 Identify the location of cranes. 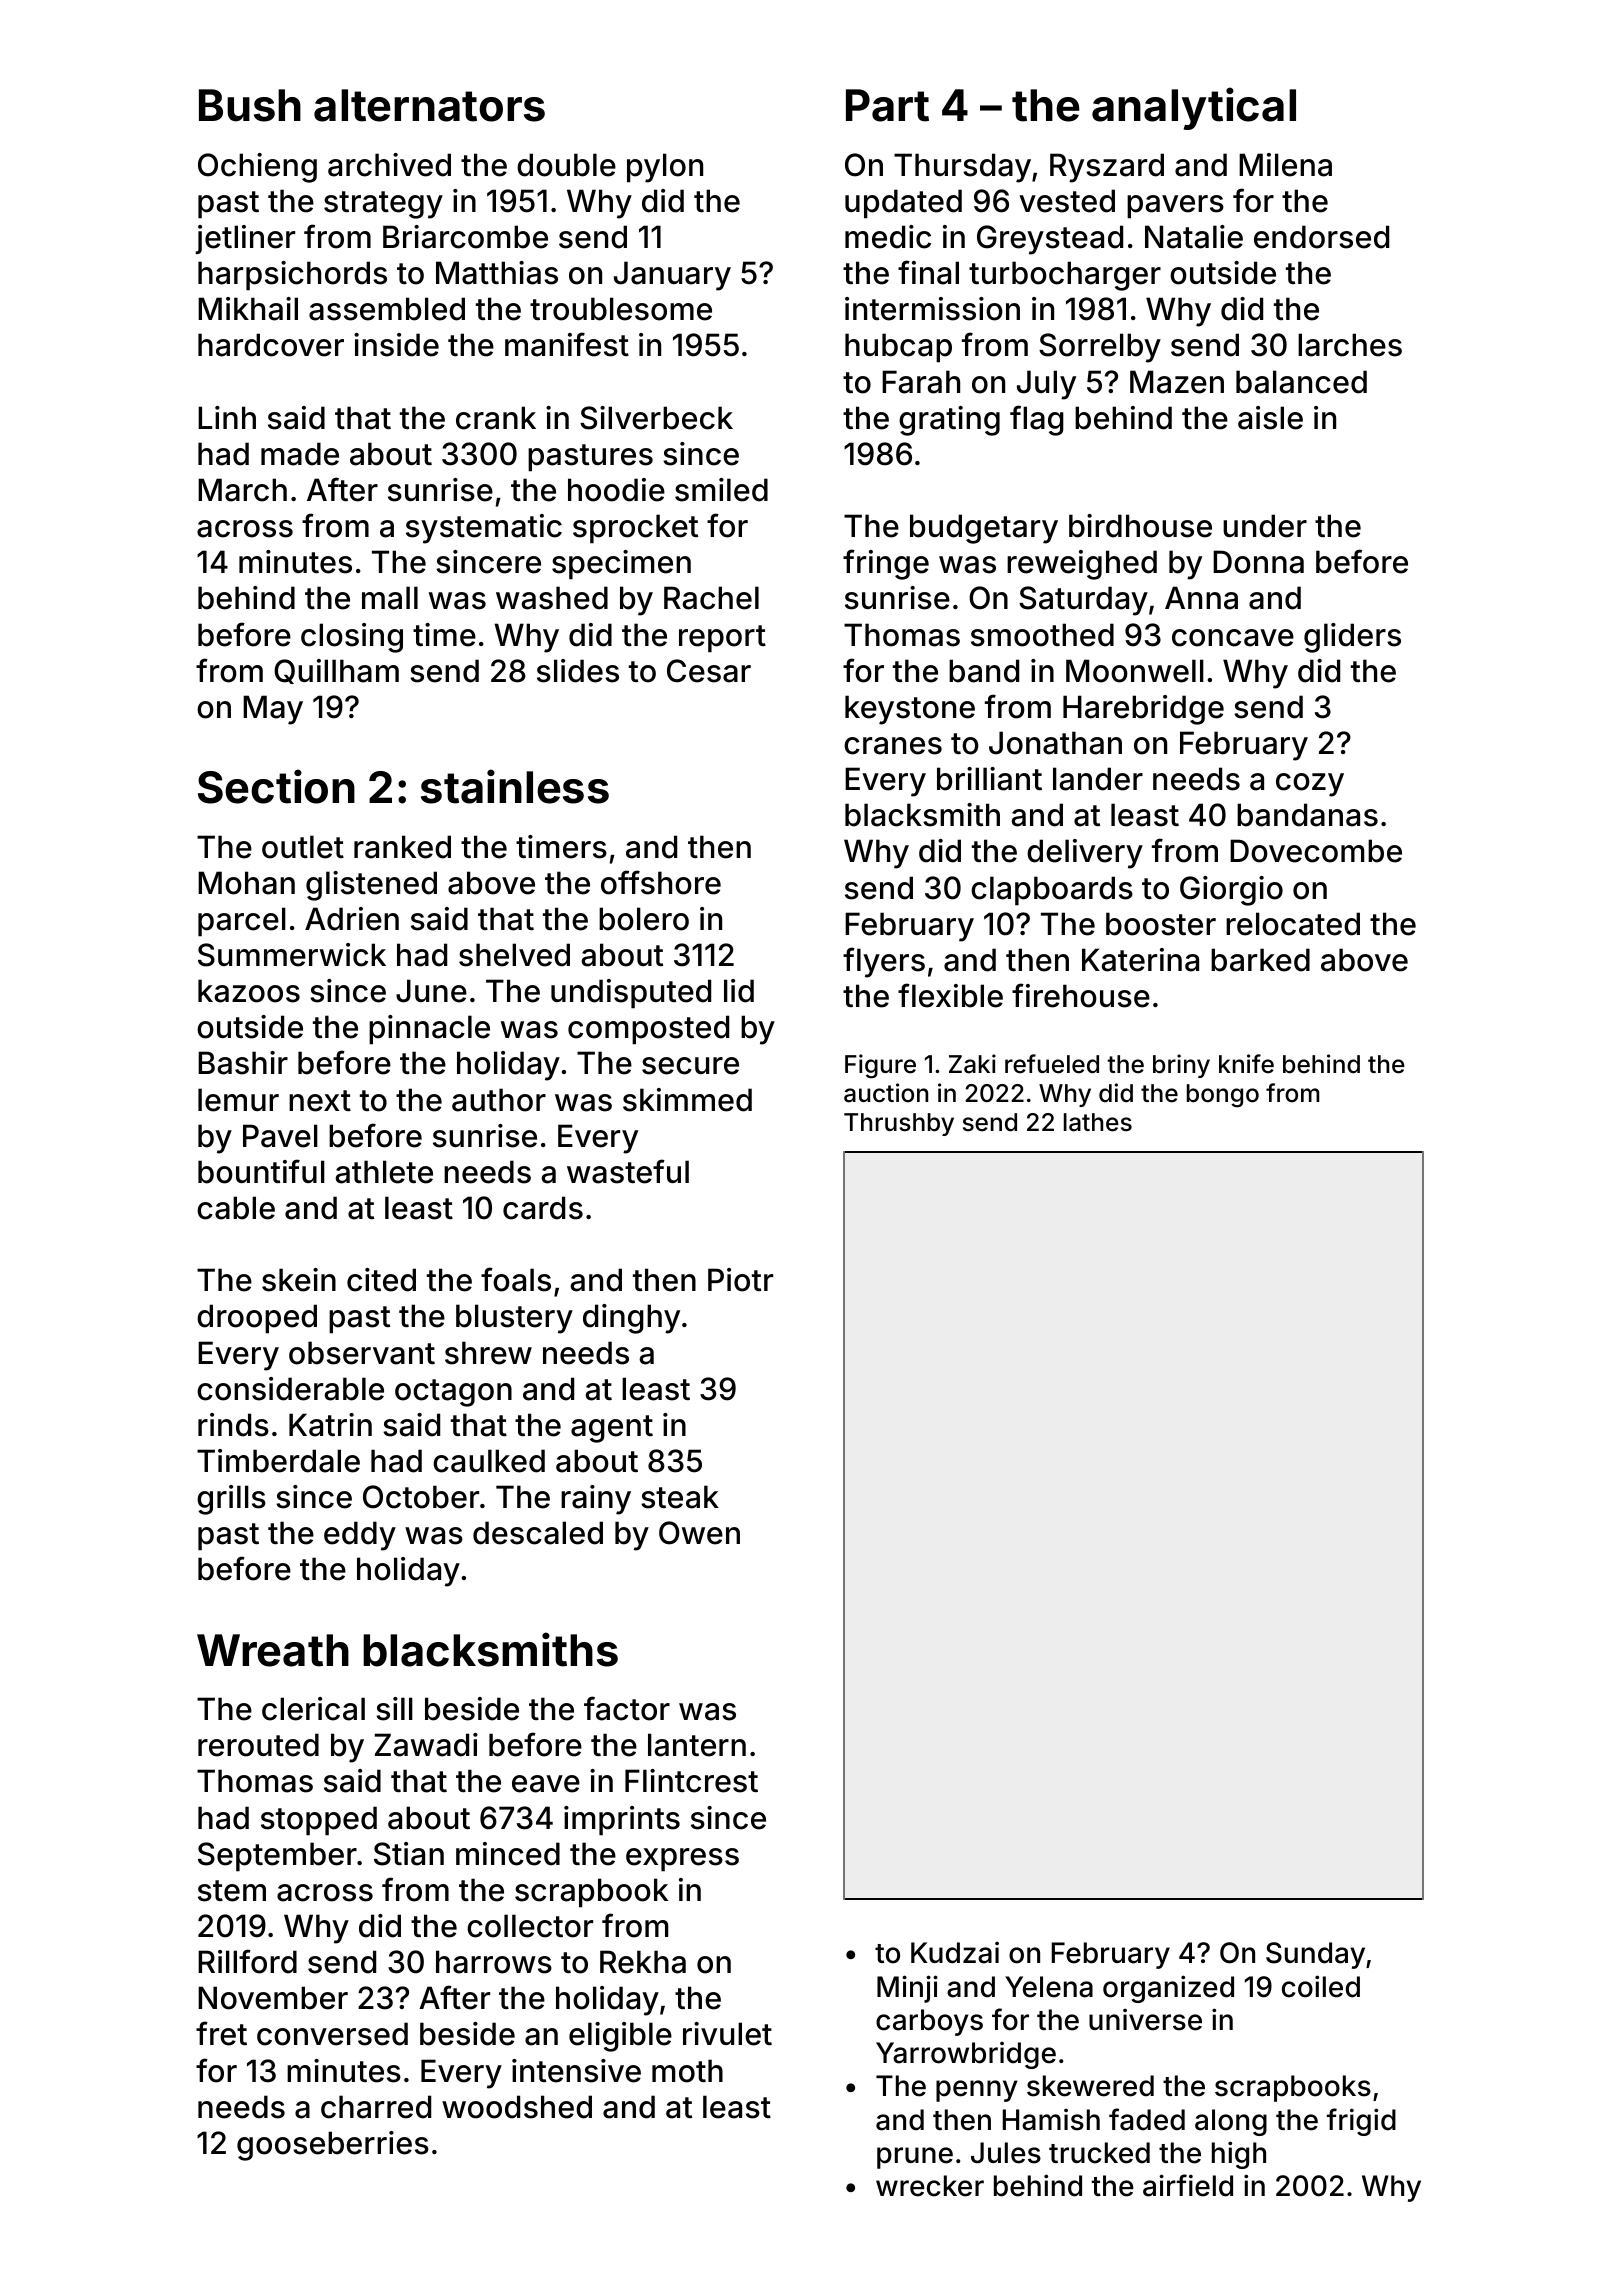
(893, 746).
